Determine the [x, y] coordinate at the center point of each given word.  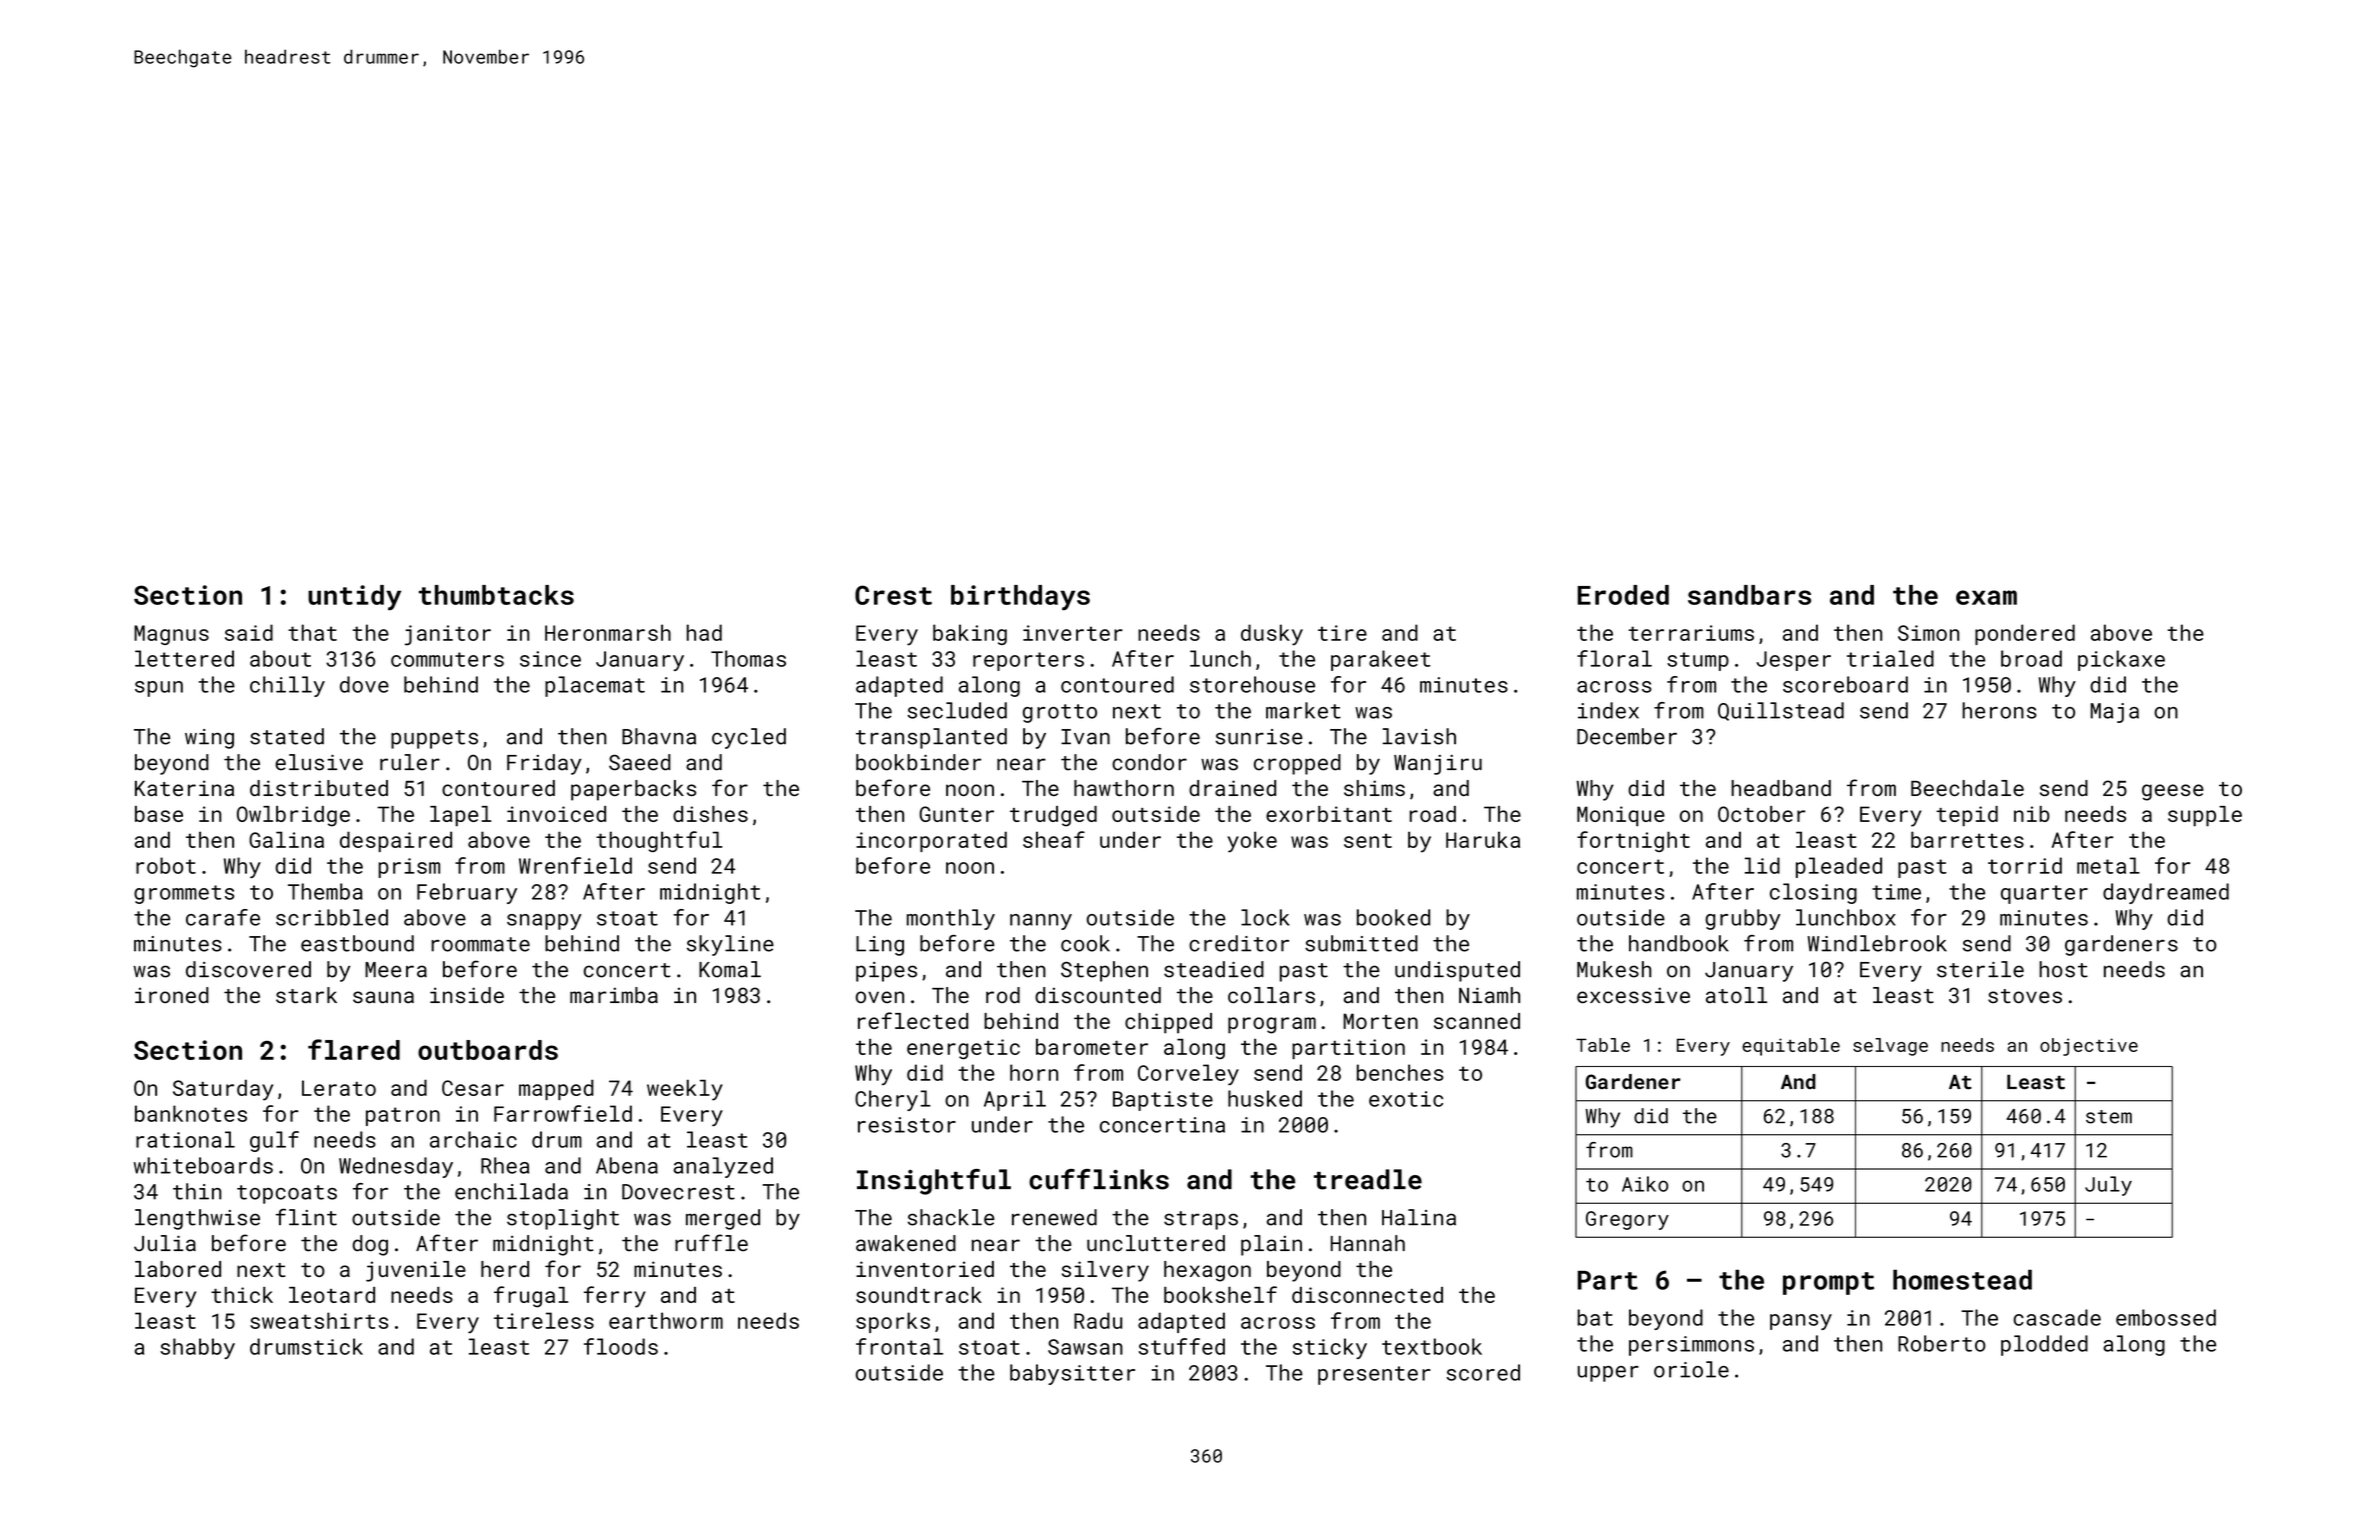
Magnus [171, 635]
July [2108, 1186]
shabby [197, 1348]
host [2063, 969]
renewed [1054, 1217]
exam [1986, 597]
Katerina [184, 788]
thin [197, 1191]
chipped [1168, 1023]
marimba [614, 995]
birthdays [1020, 598]
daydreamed [2166, 893]
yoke [1252, 842]
